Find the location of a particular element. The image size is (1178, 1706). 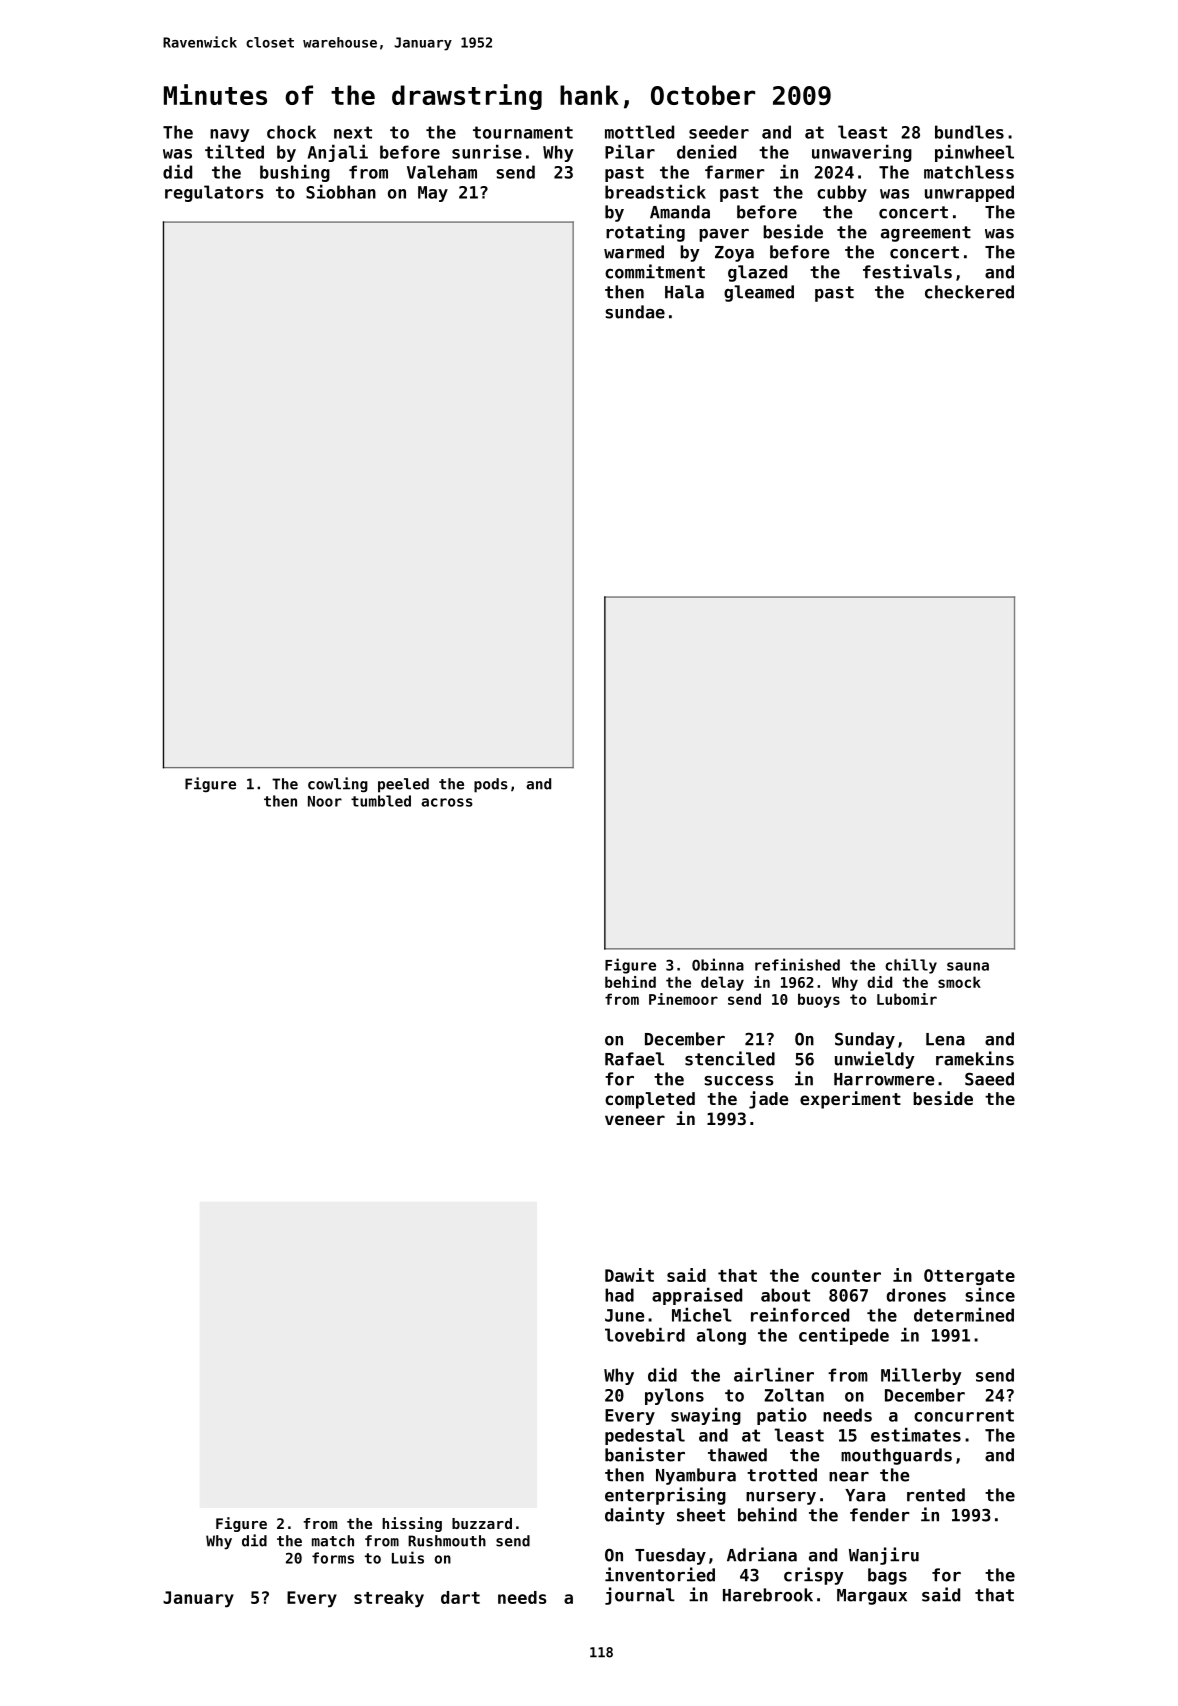

mottled is located at coordinates (639, 132).
